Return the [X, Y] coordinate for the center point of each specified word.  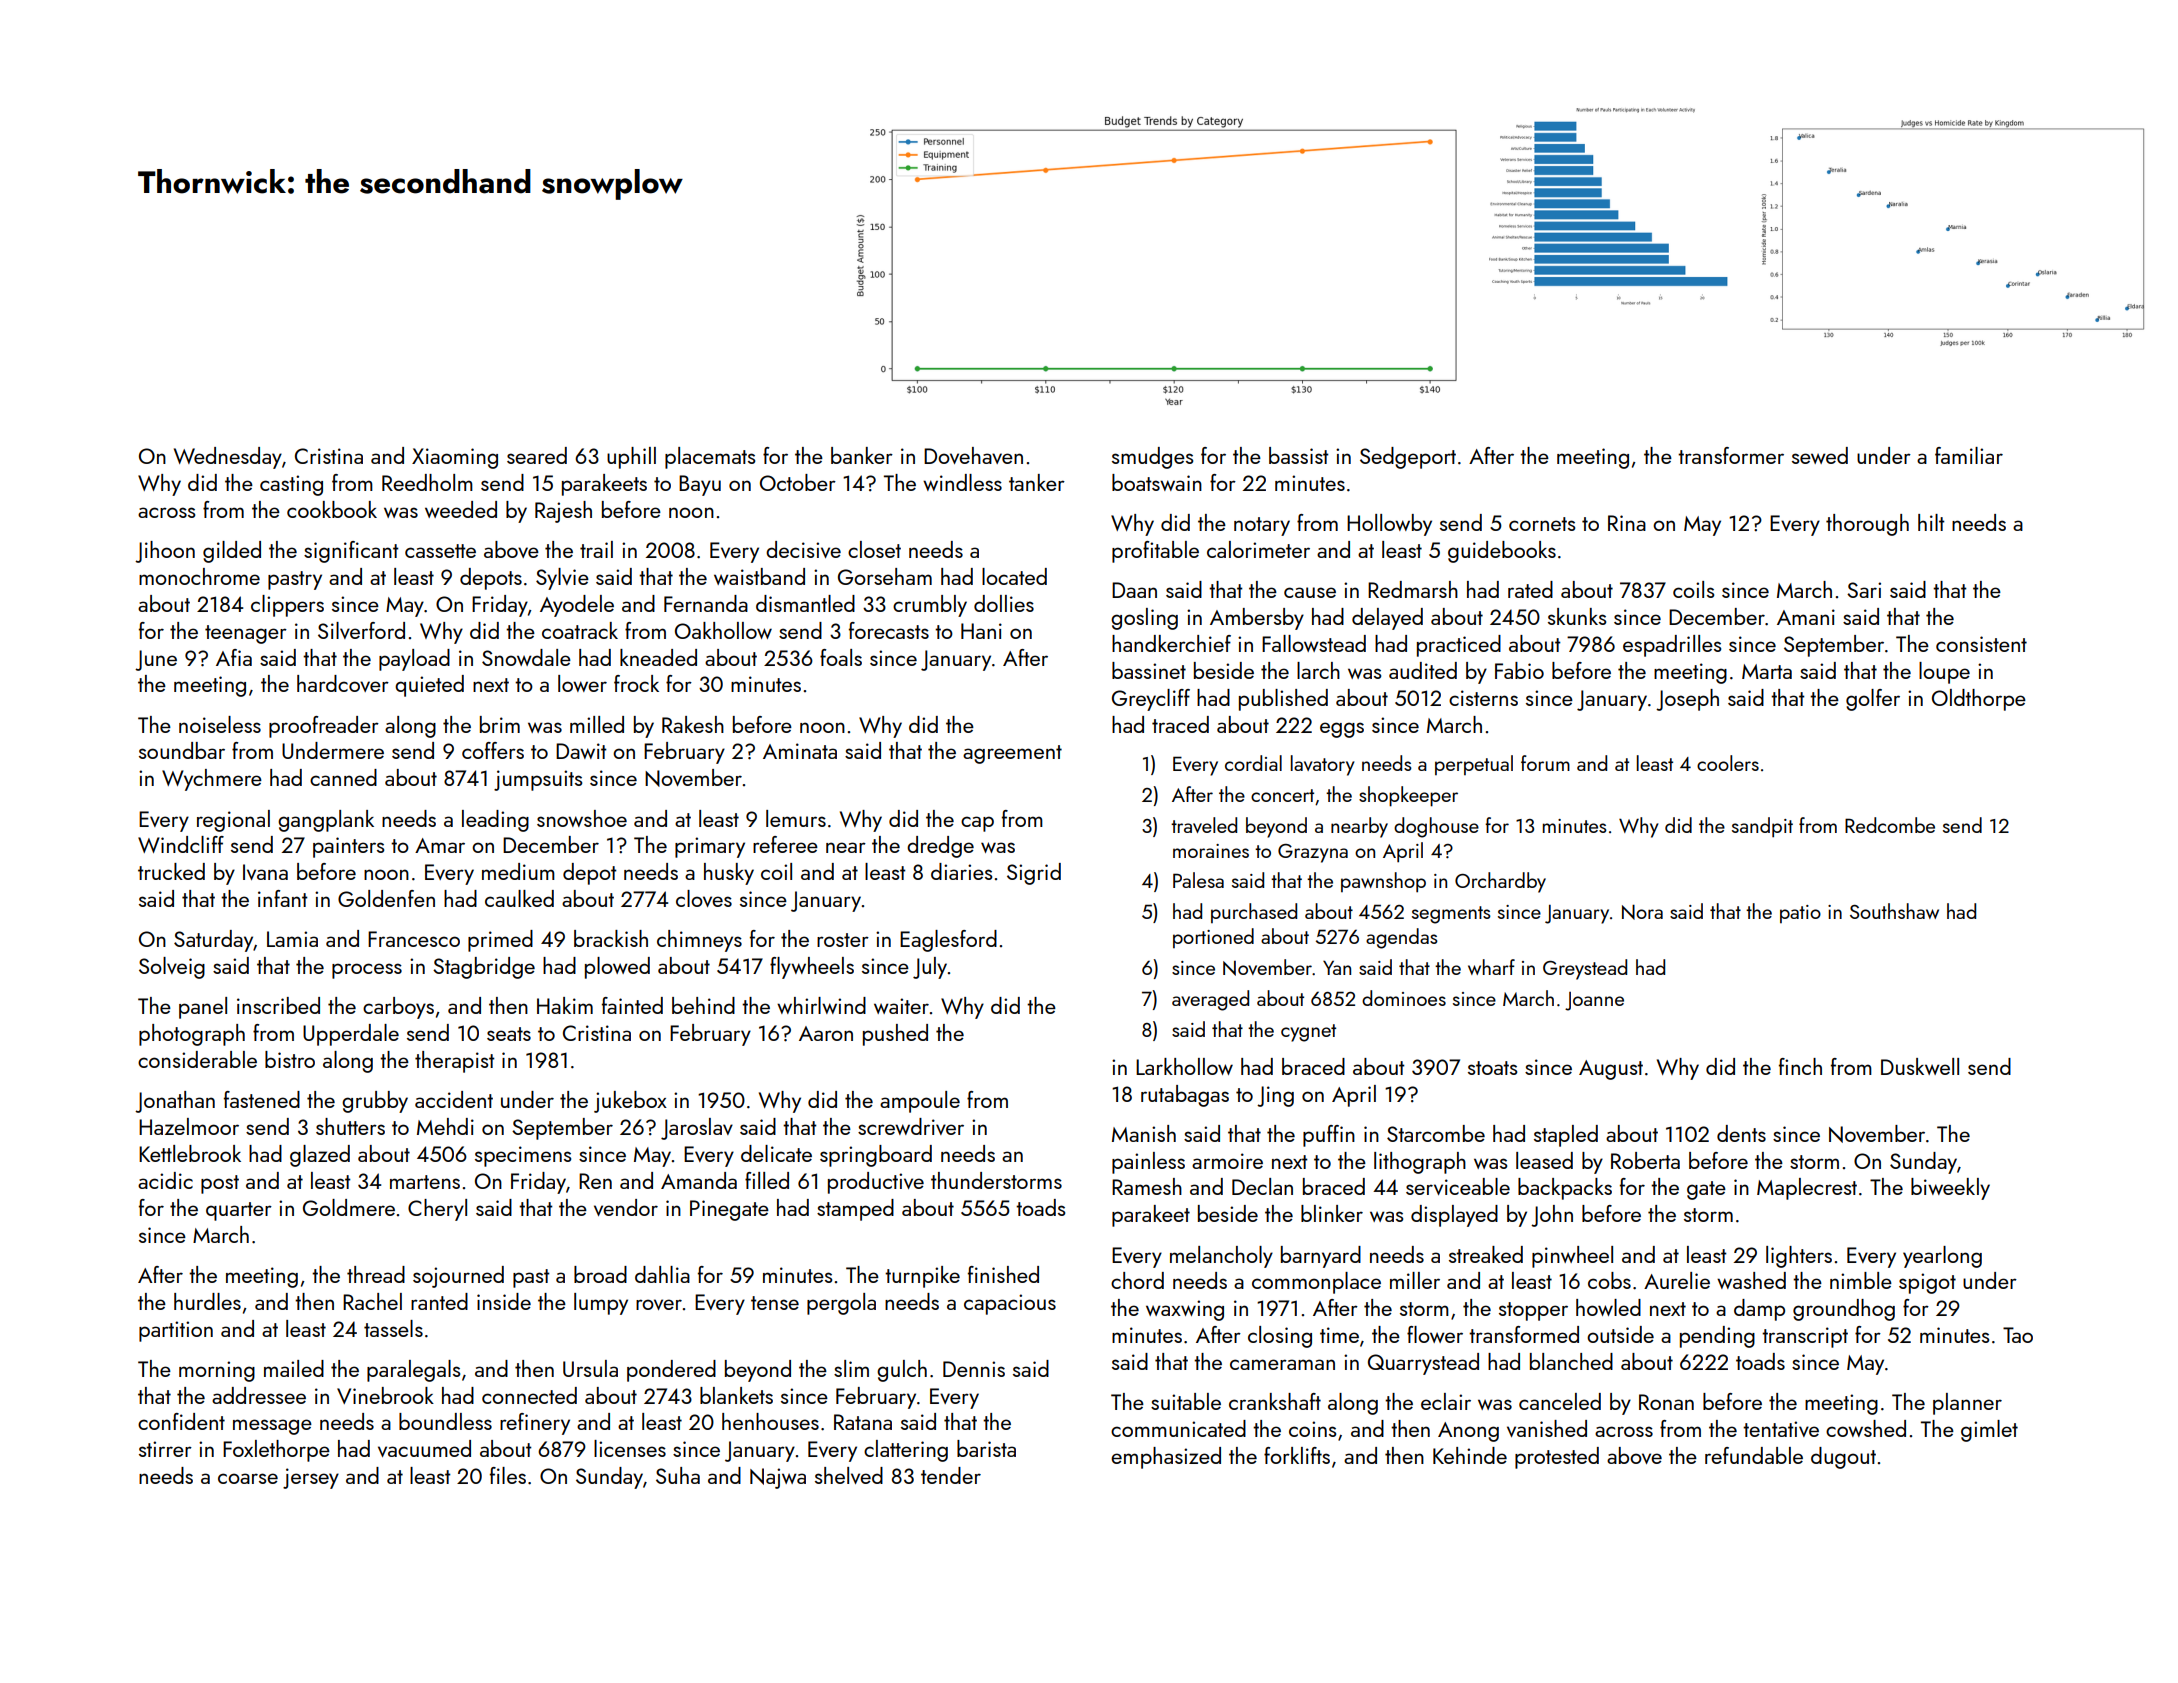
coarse [248, 1478]
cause [1310, 592]
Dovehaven [973, 455]
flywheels [812, 968]
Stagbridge [484, 968]
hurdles [207, 1301]
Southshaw [1894, 911]
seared [537, 455]
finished [1003, 1274]
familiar [1969, 455]
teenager [246, 634]
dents [1741, 1133]
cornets [1542, 524]
